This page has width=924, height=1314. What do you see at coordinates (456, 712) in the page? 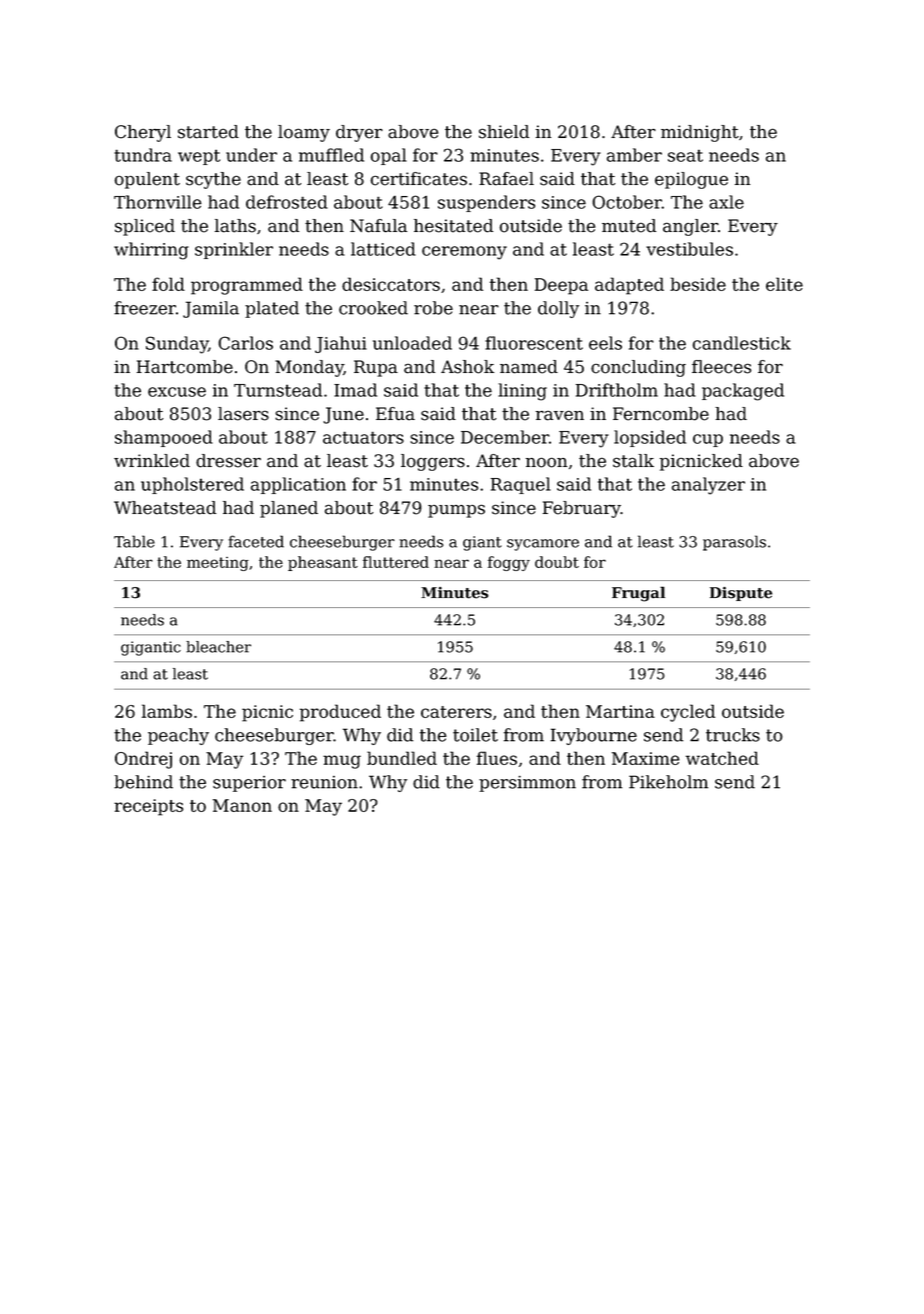
I see `caterers` at bounding box center [456, 712].
